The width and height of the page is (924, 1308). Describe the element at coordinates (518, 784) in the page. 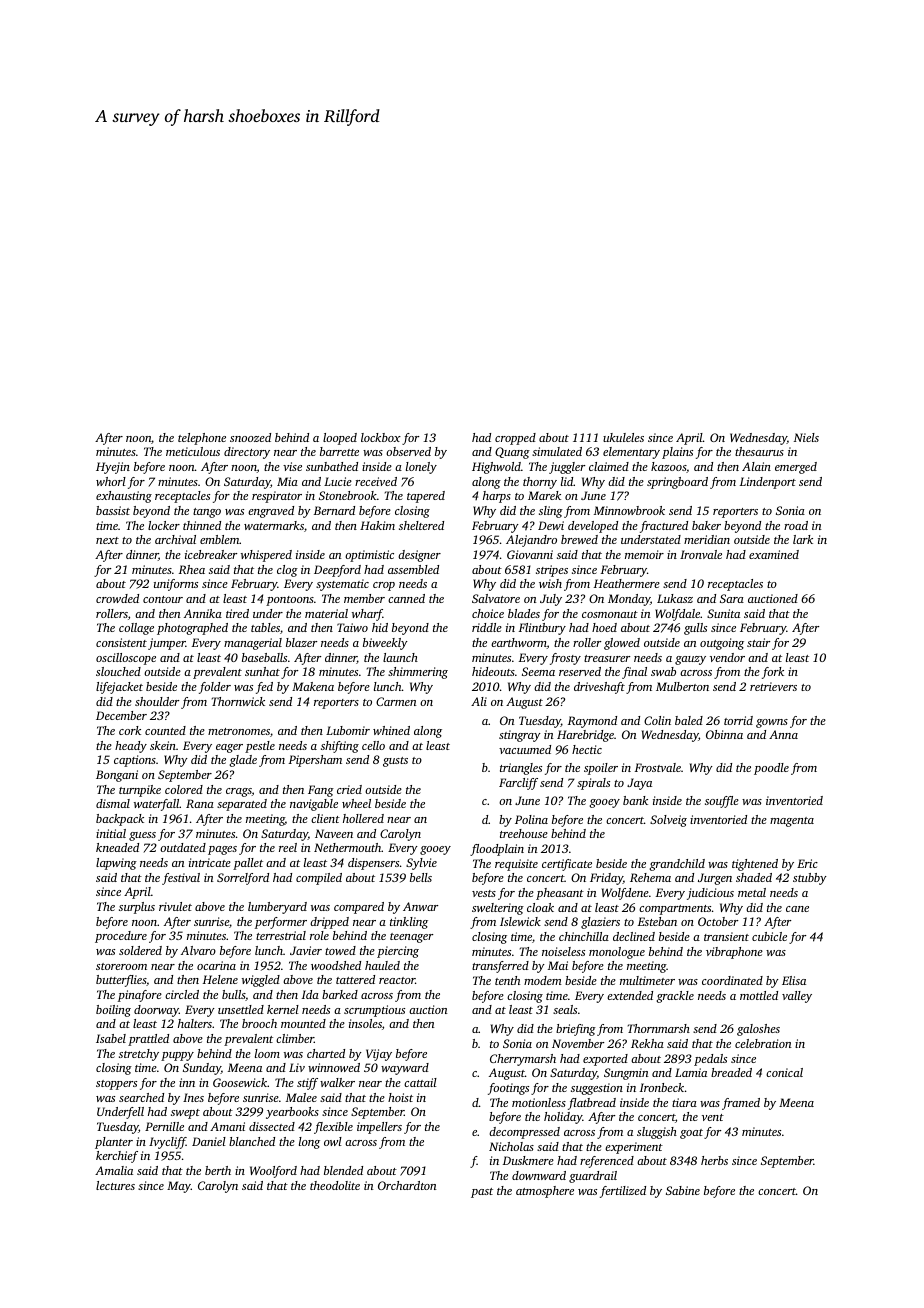

I see `Farcliff` at that location.
